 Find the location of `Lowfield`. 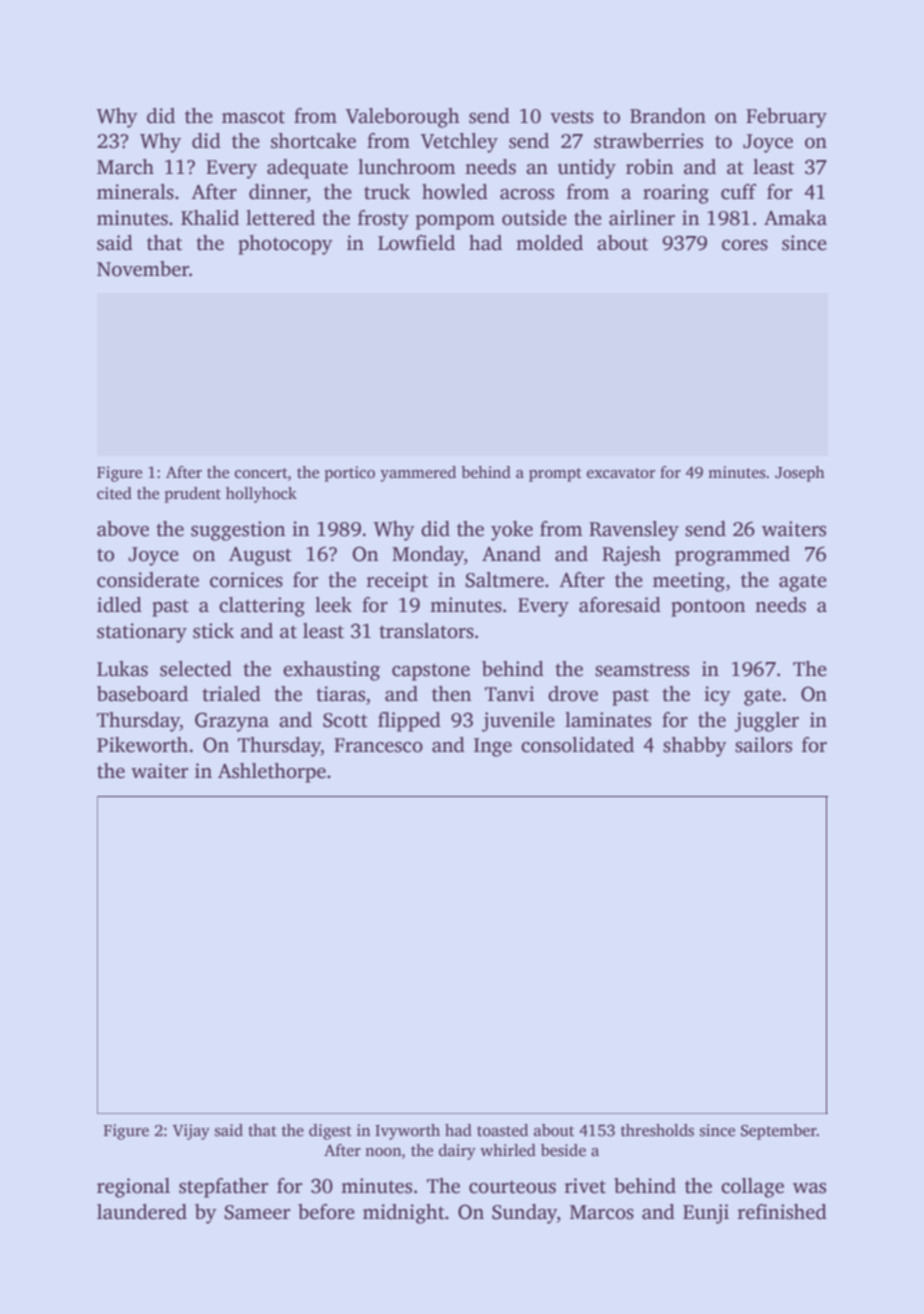

Lowfield is located at coordinates (416, 243).
